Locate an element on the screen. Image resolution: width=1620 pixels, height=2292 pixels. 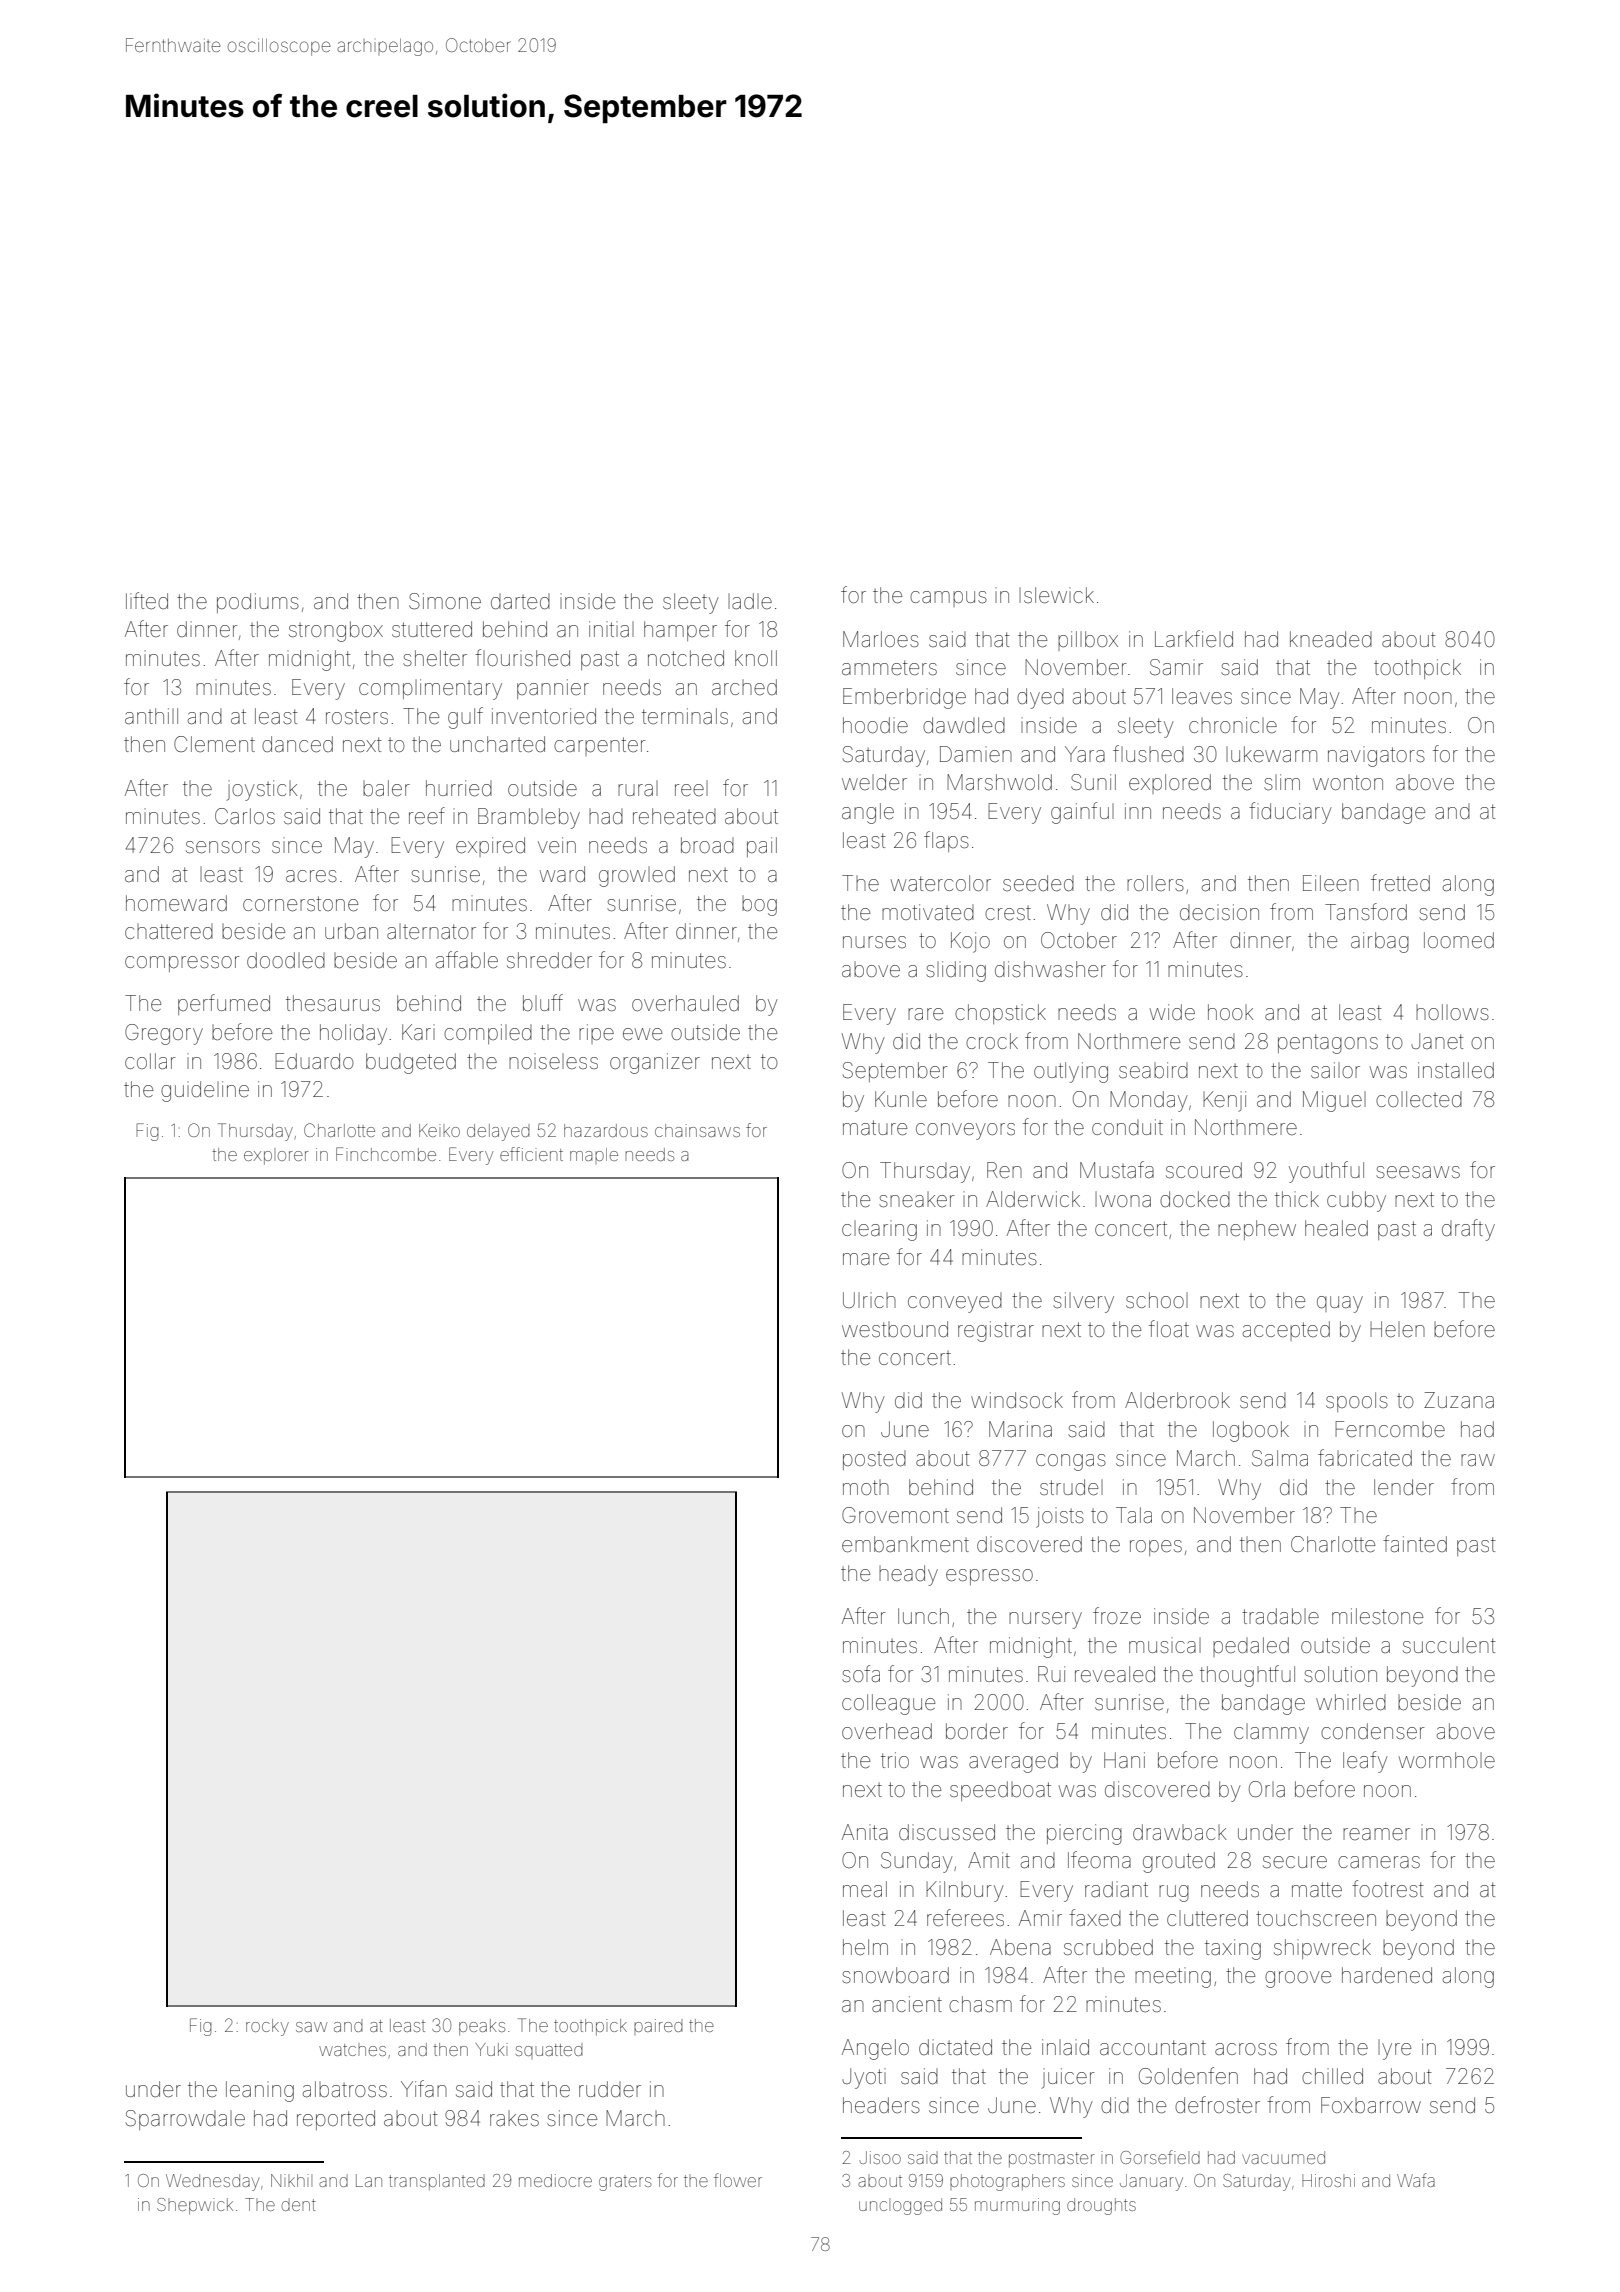
welder is located at coordinates (874, 782).
